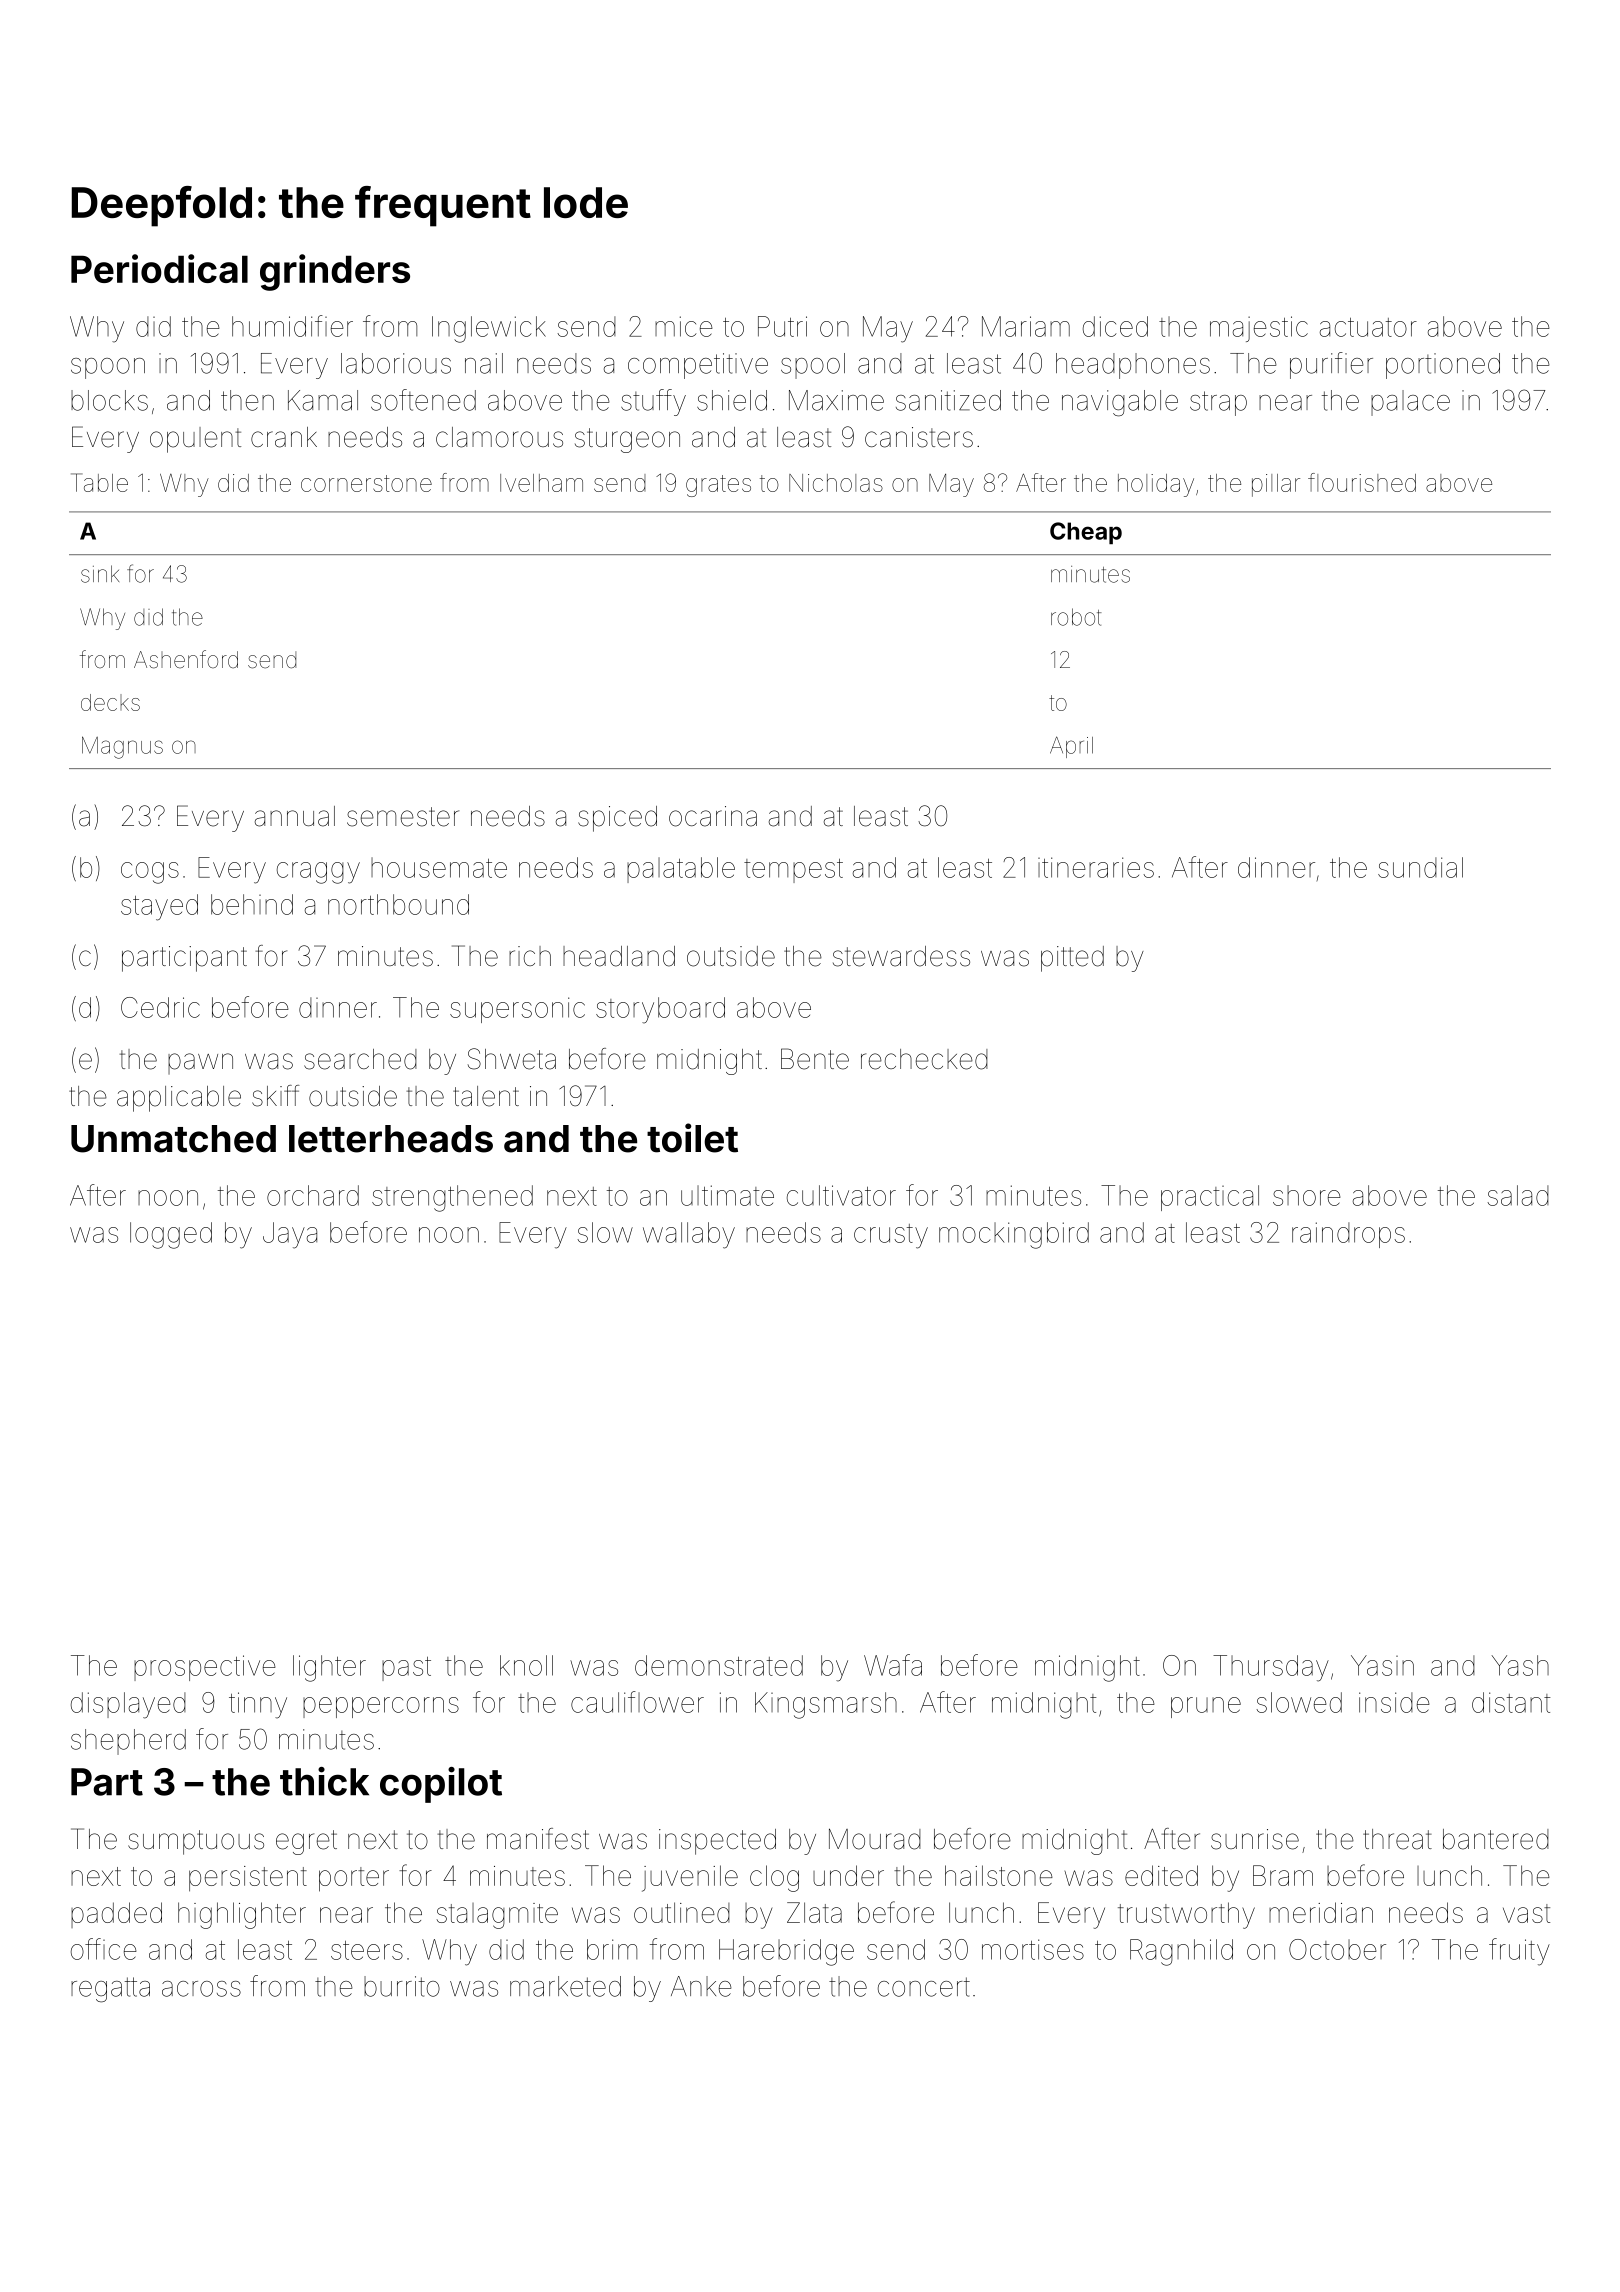 This screenshot has height=2292, width=1620. I want to click on flourished, so click(1362, 482).
